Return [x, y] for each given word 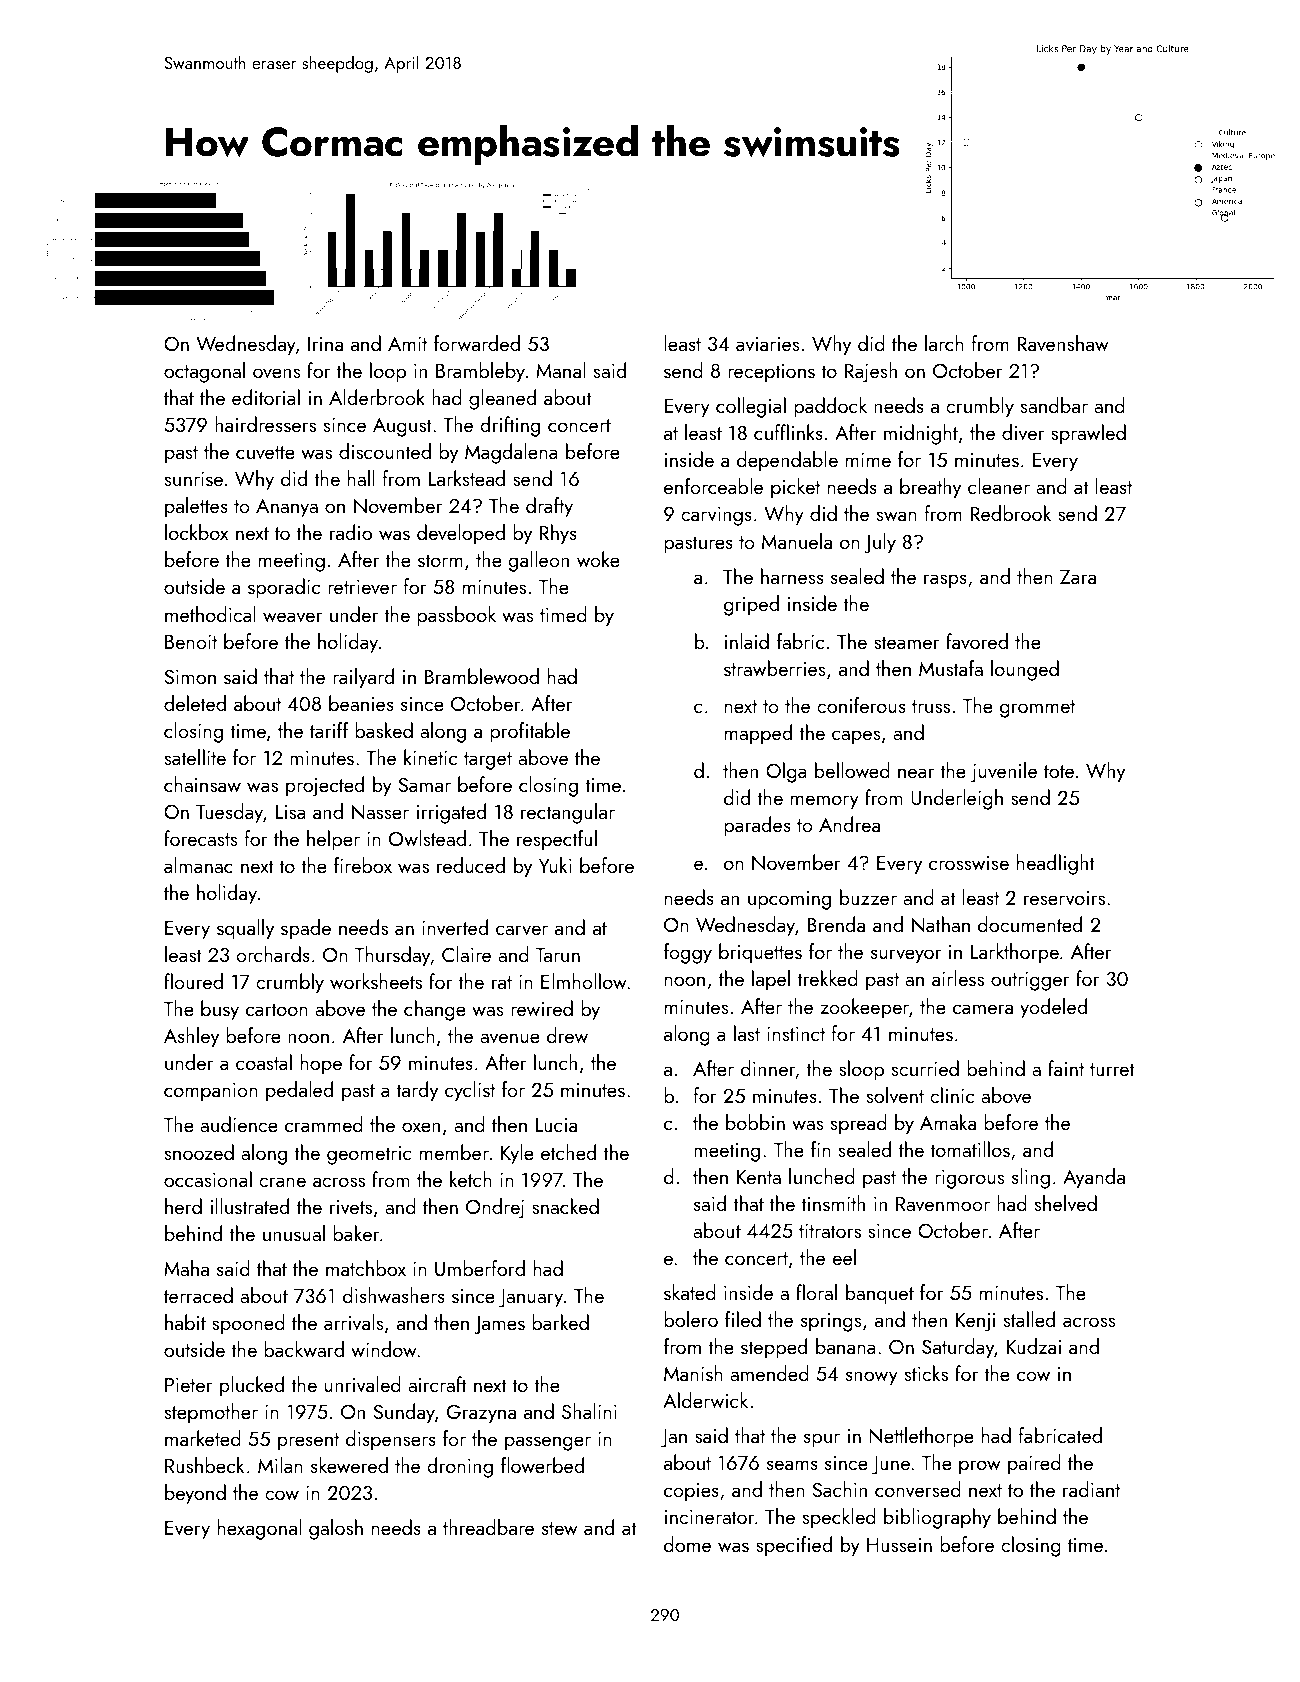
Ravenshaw [1063, 343]
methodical [210, 614]
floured [193, 981]
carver [522, 930]
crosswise [969, 863]
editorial [266, 397]
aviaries [767, 344]
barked [560, 1322]
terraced [198, 1295]
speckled [839, 1518]
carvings [716, 516]
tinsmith [833, 1203]
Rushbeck [204, 1465]
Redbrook [1011, 513]
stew [560, 1528]
